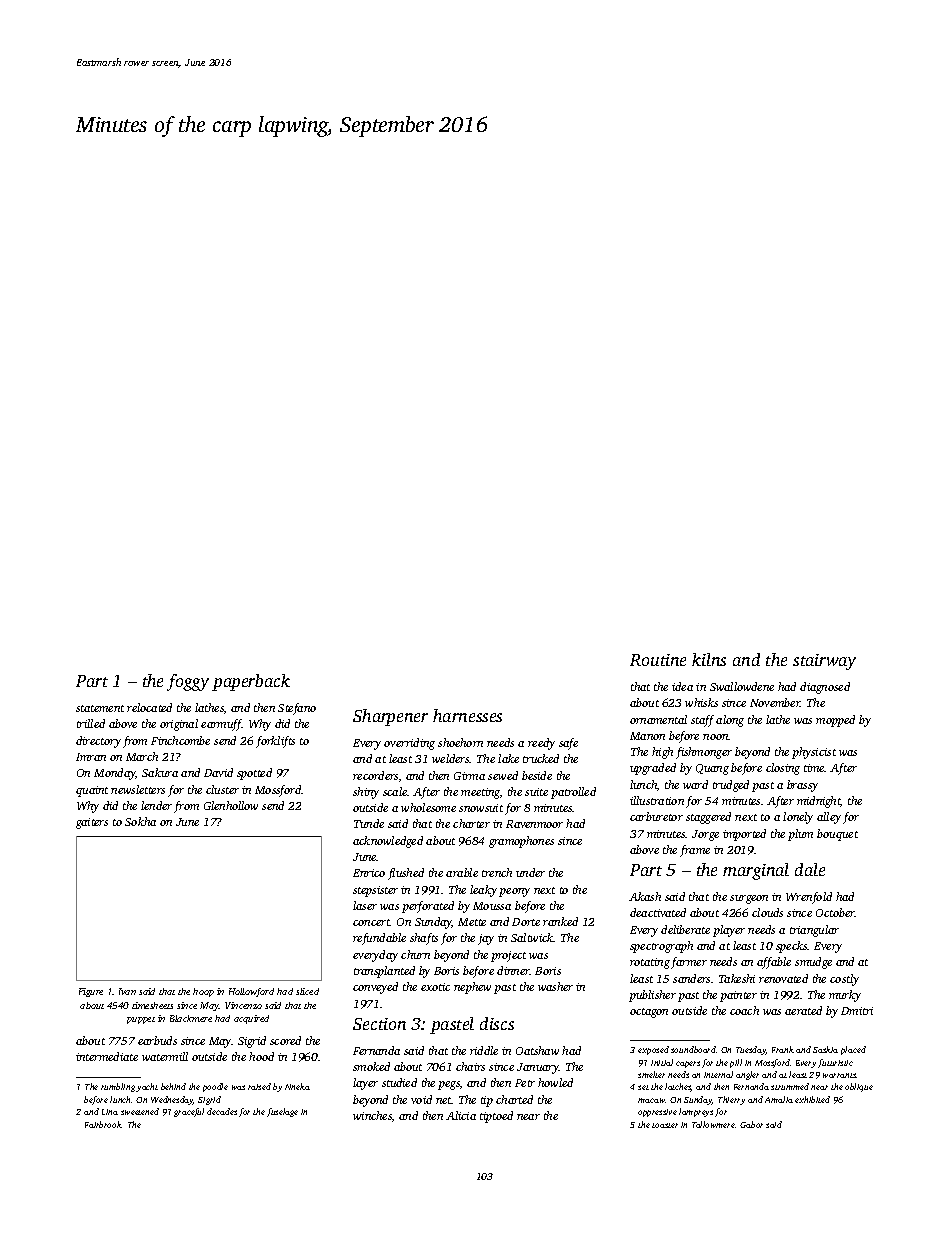 This screenshot has width=952, height=1233. Describe the element at coordinates (107, 1056) in the screenshot. I see `intermediate` at that location.
